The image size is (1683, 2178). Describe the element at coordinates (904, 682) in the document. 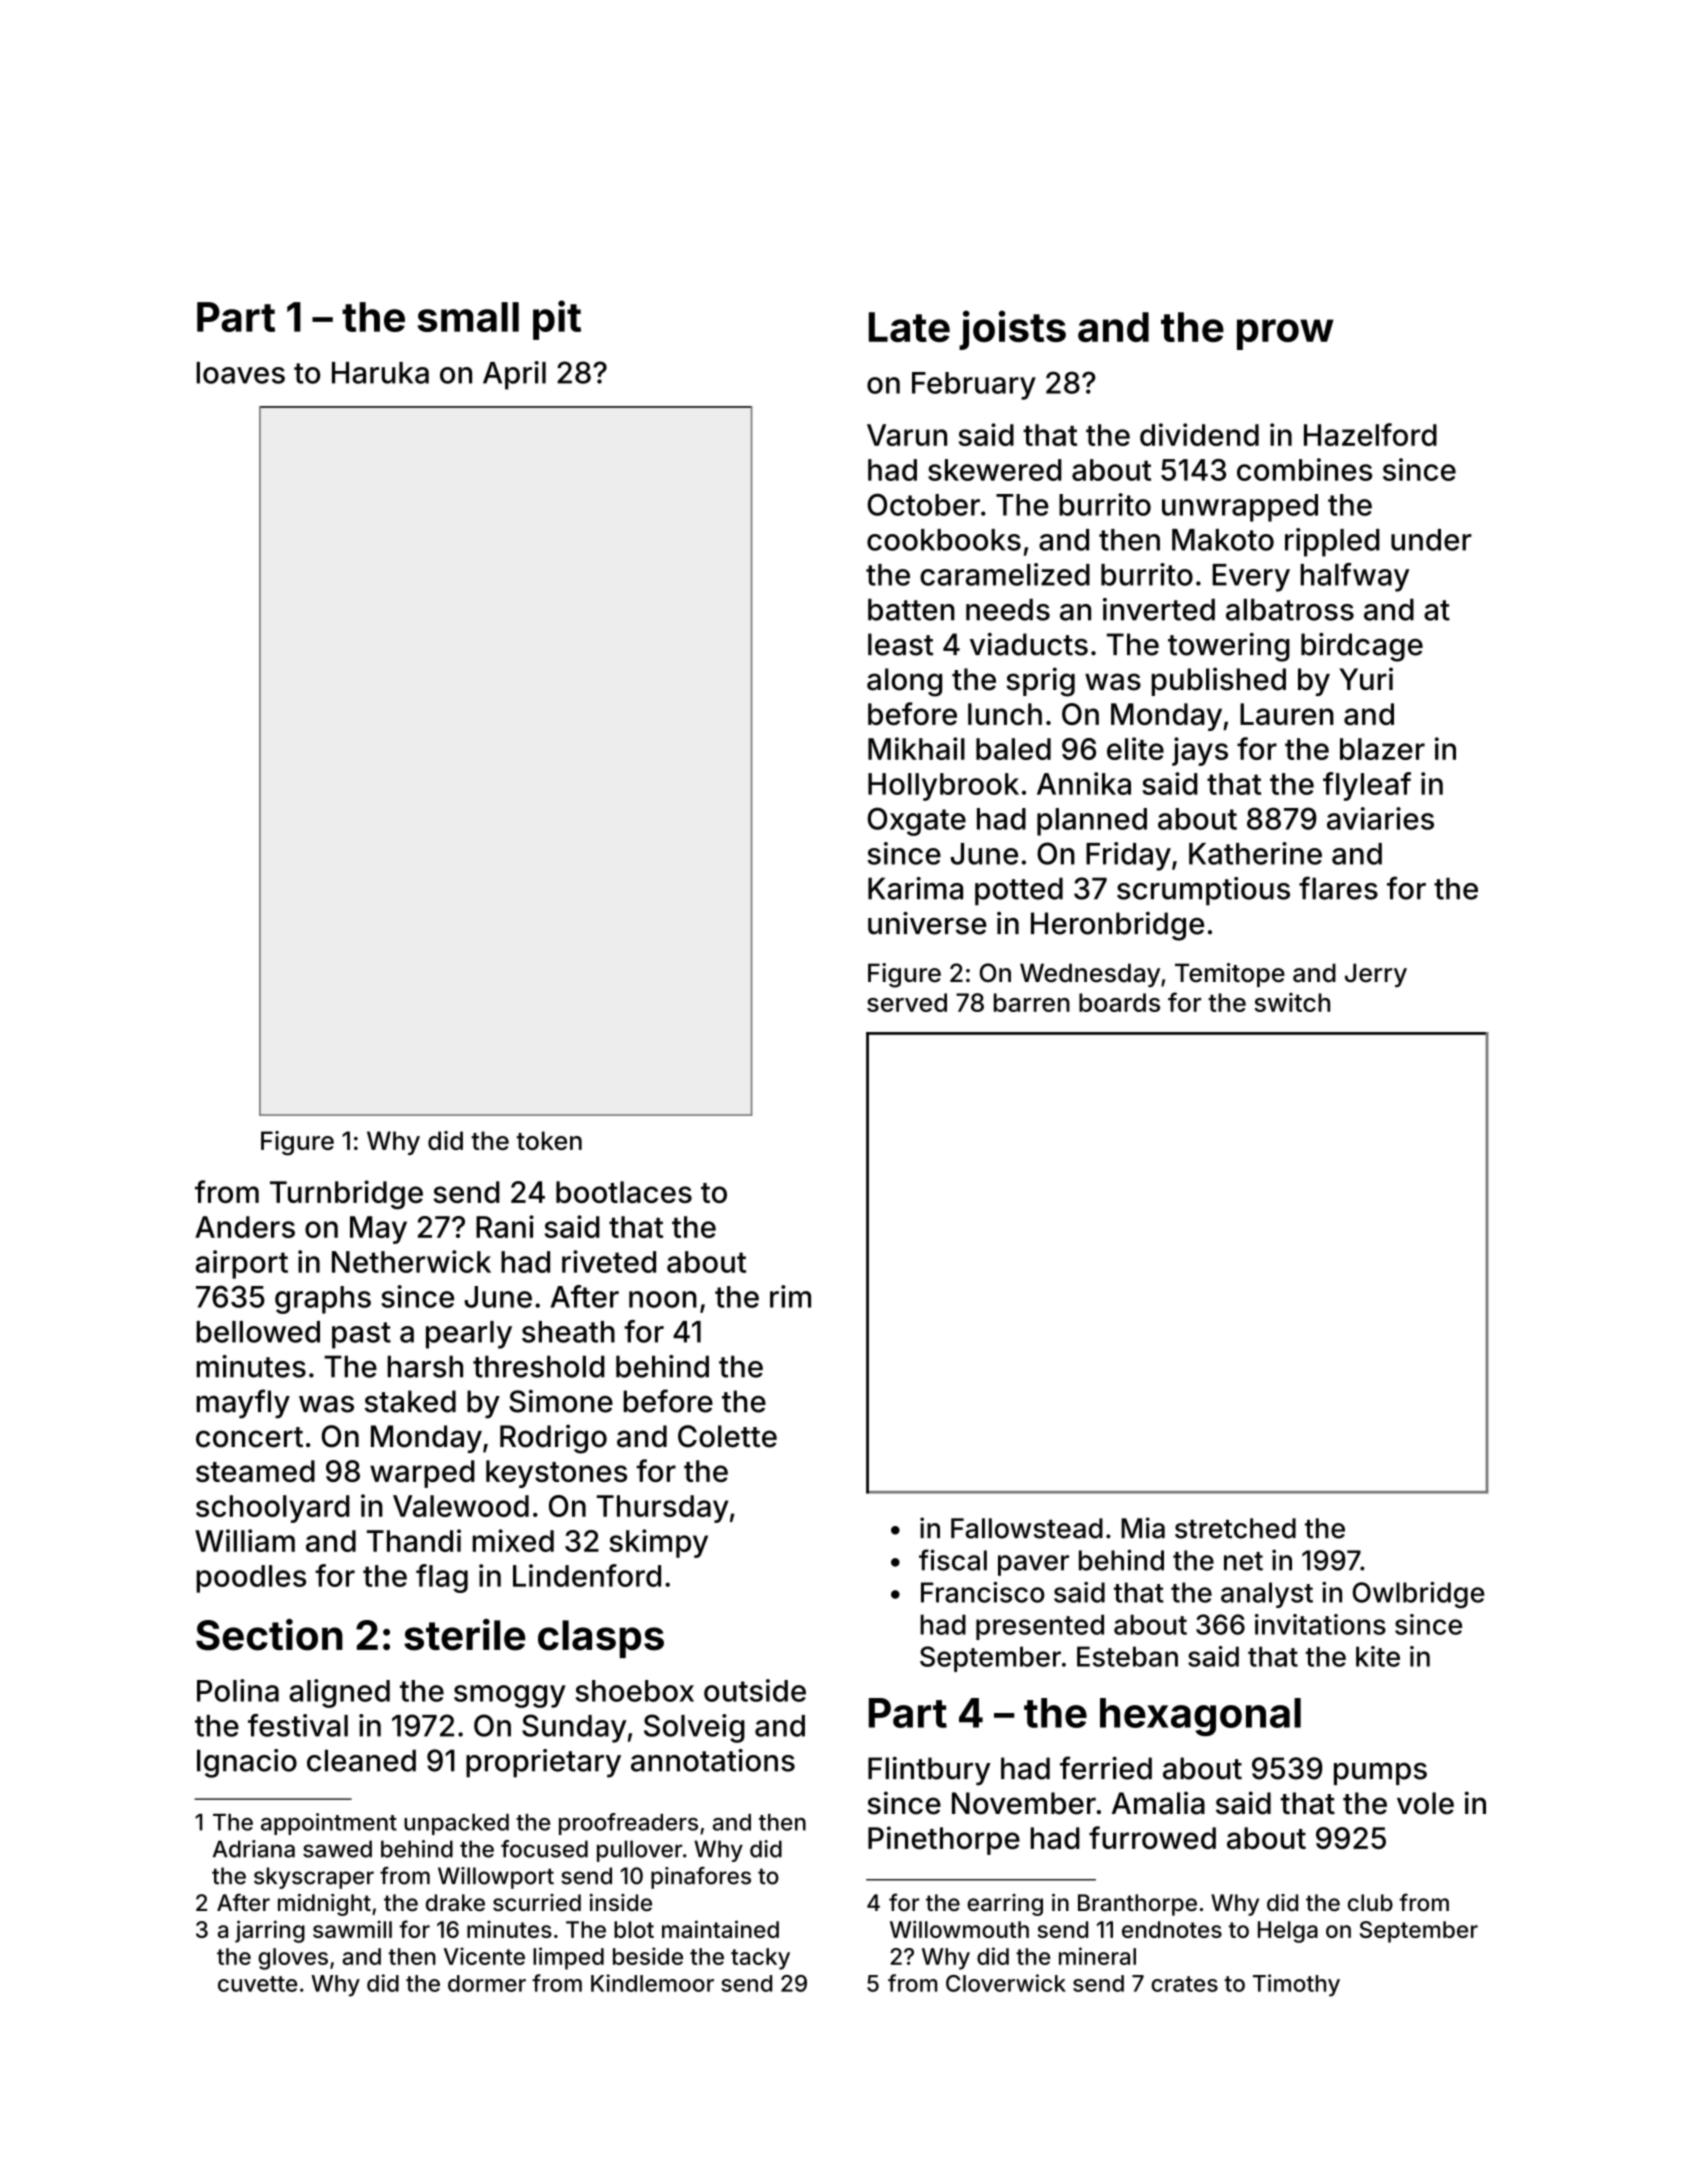

I see `along` at that location.
